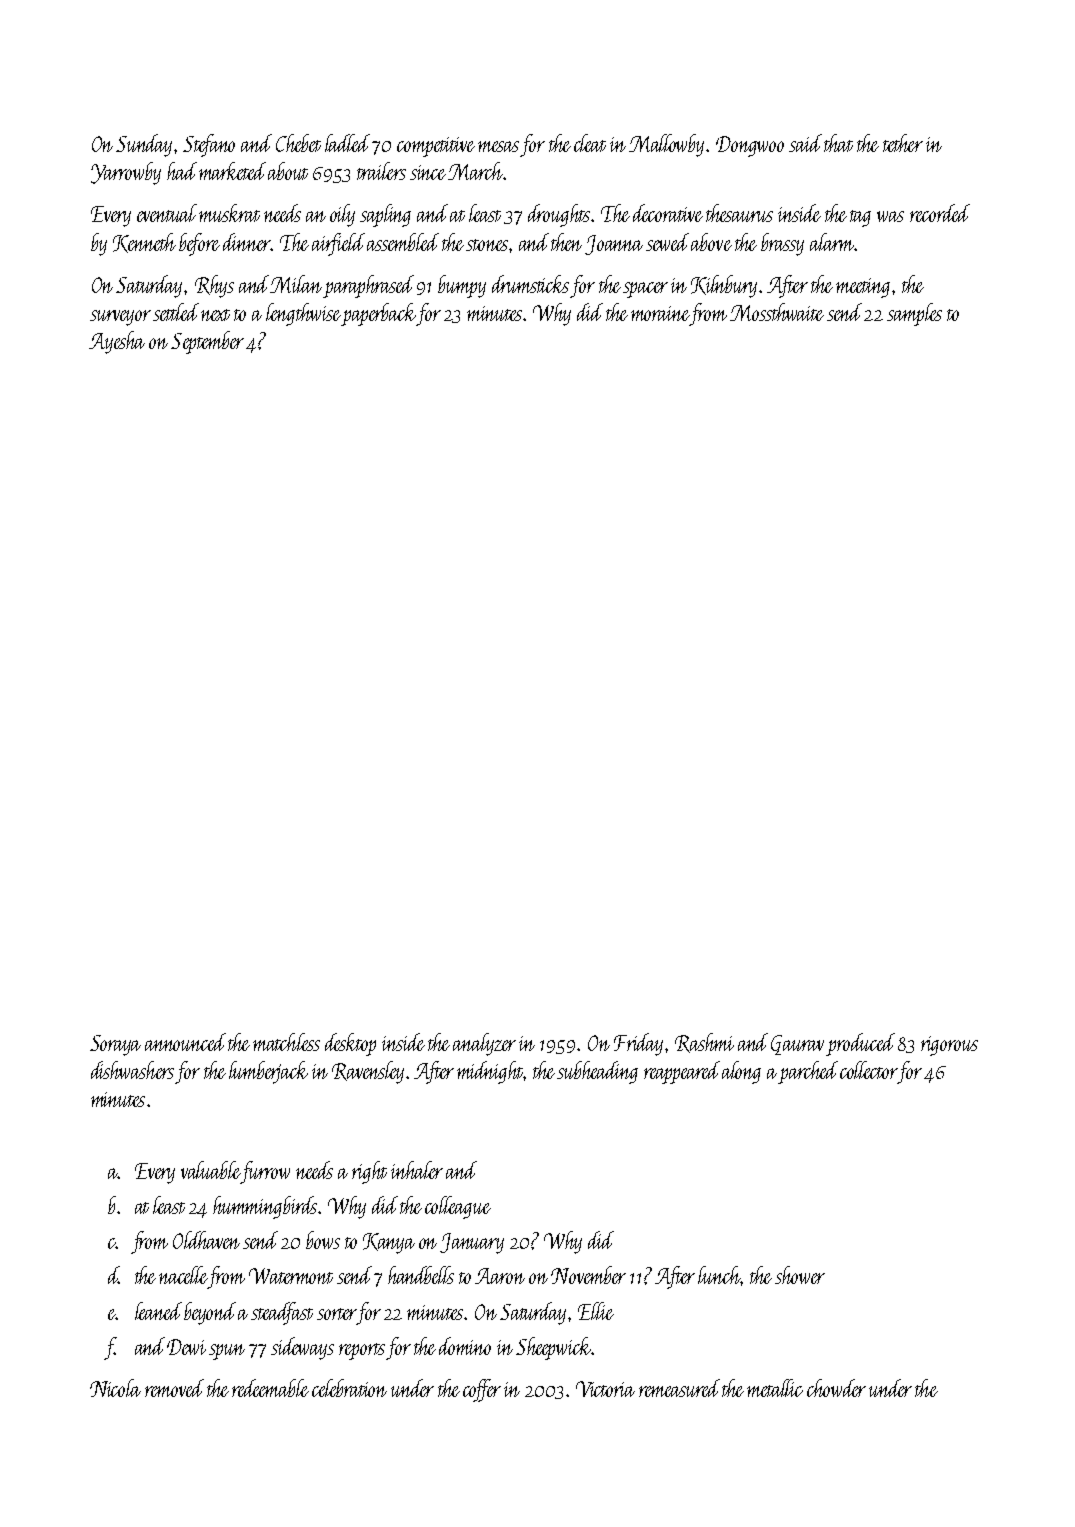  What do you see at coordinates (660, 313) in the screenshot?
I see `moraine` at bounding box center [660, 313].
